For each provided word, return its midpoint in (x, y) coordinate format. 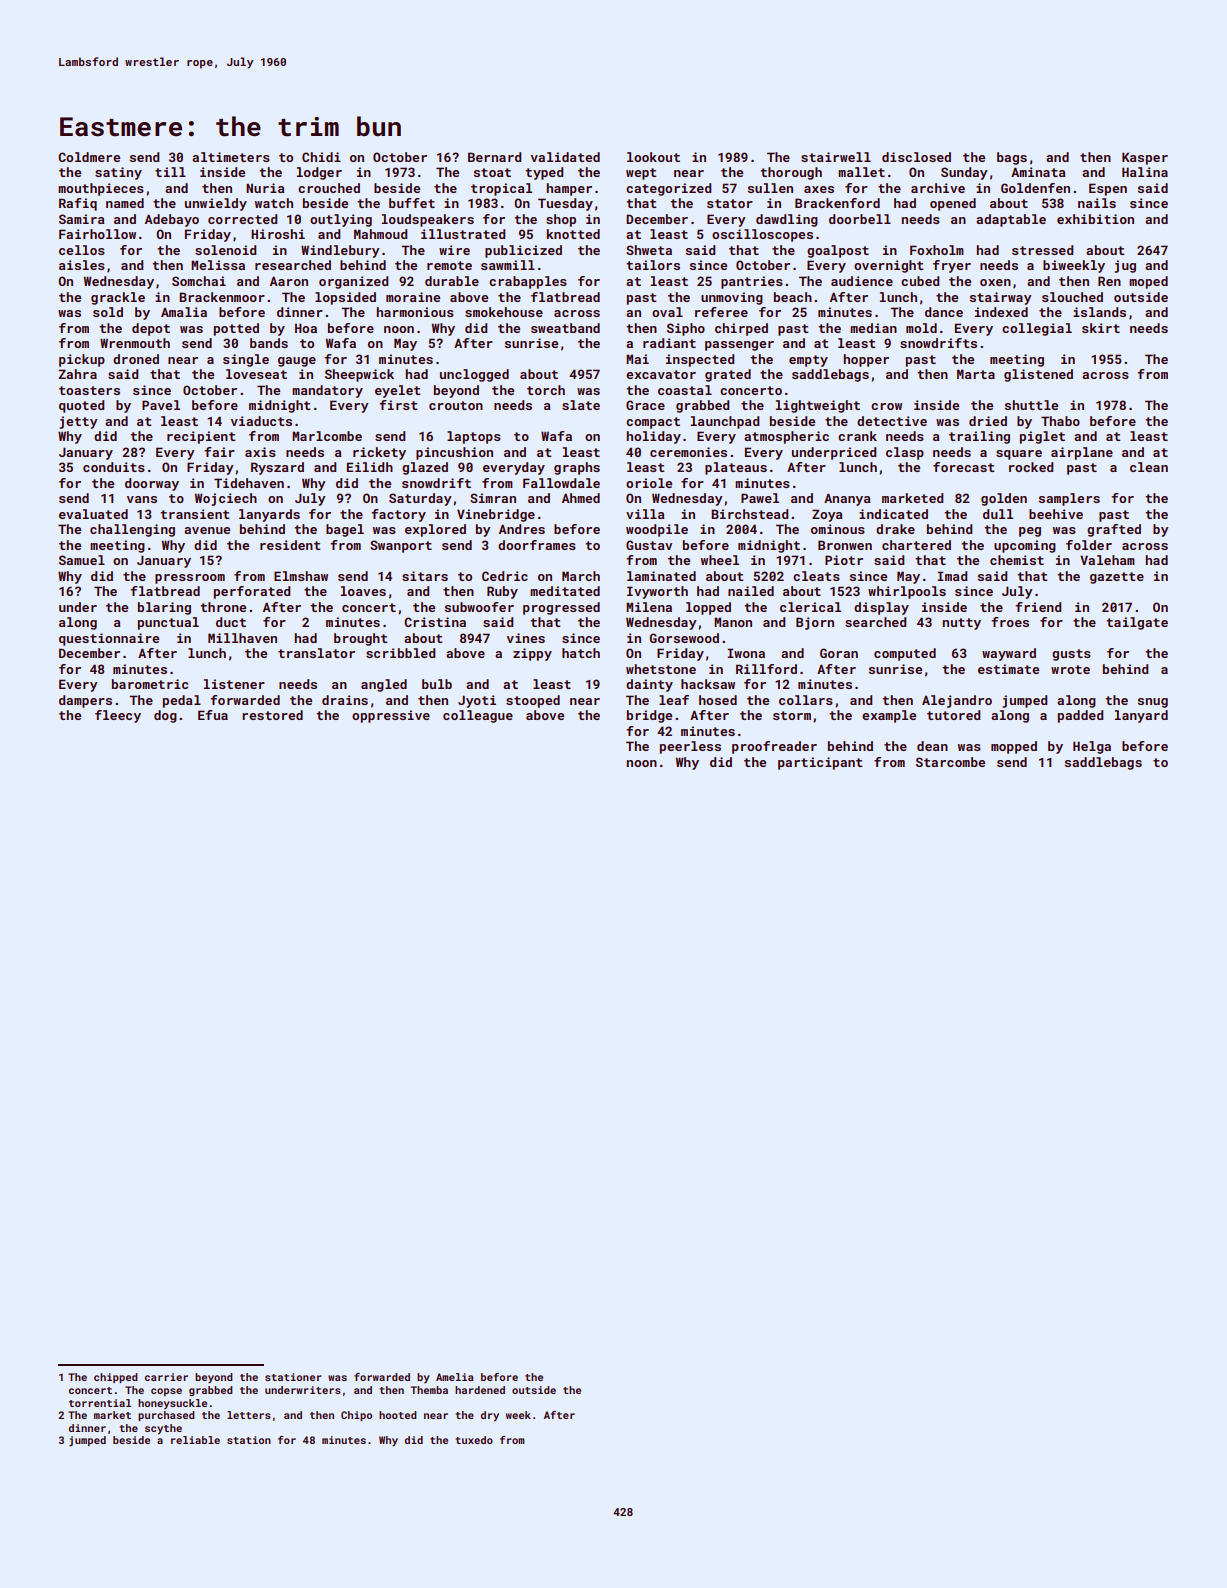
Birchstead (749, 514)
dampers (85, 701)
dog (165, 716)
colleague (478, 716)
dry (490, 1416)
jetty (78, 422)
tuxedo (474, 1440)
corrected (242, 219)
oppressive (391, 716)
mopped (1014, 747)
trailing (979, 437)
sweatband (565, 328)
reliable (195, 1440)
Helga (1092, 747)
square (1019, 455)
